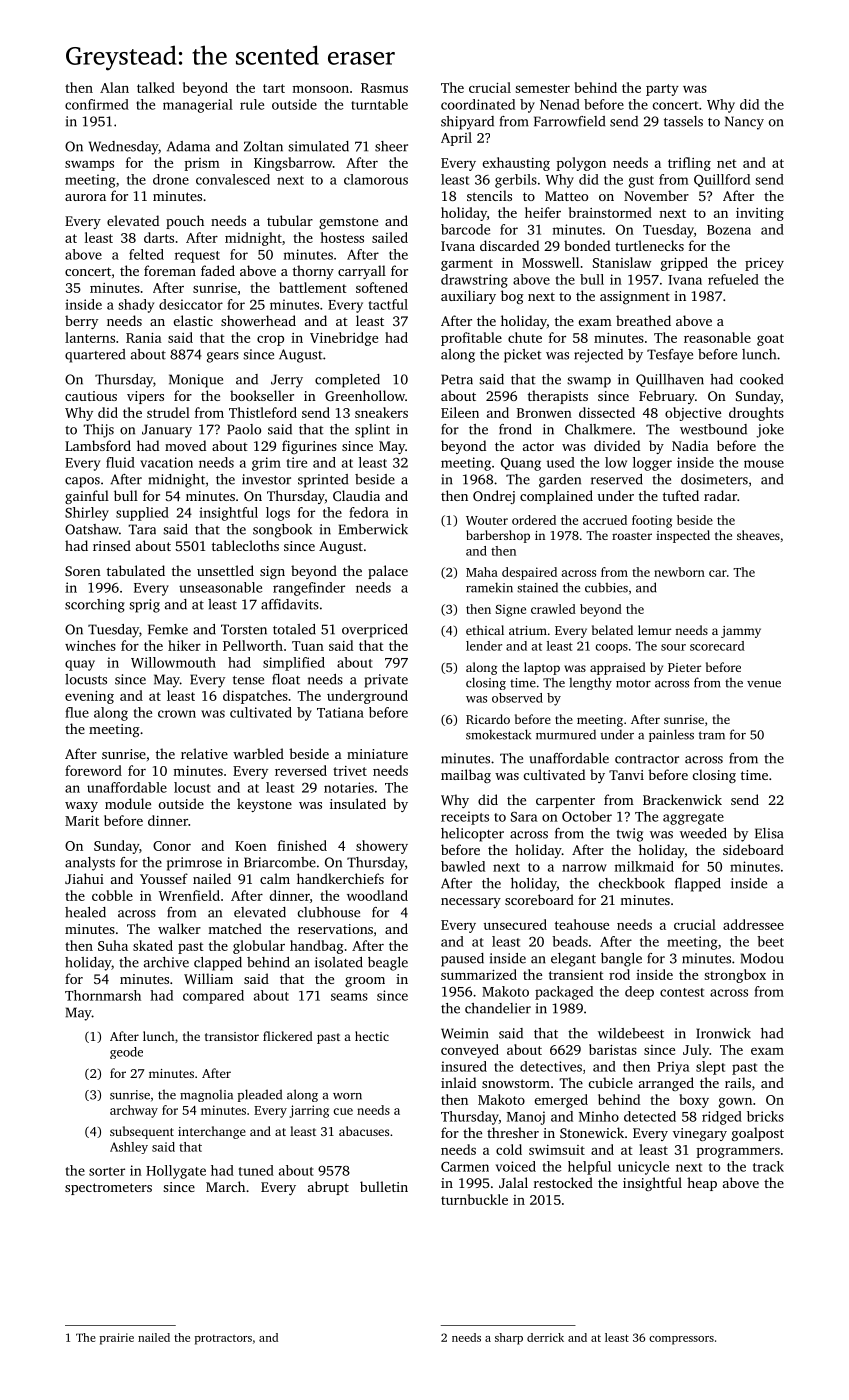  Describe the element at coordinates (117, 1339) in the screenshot. I see `prairie` at that location.
